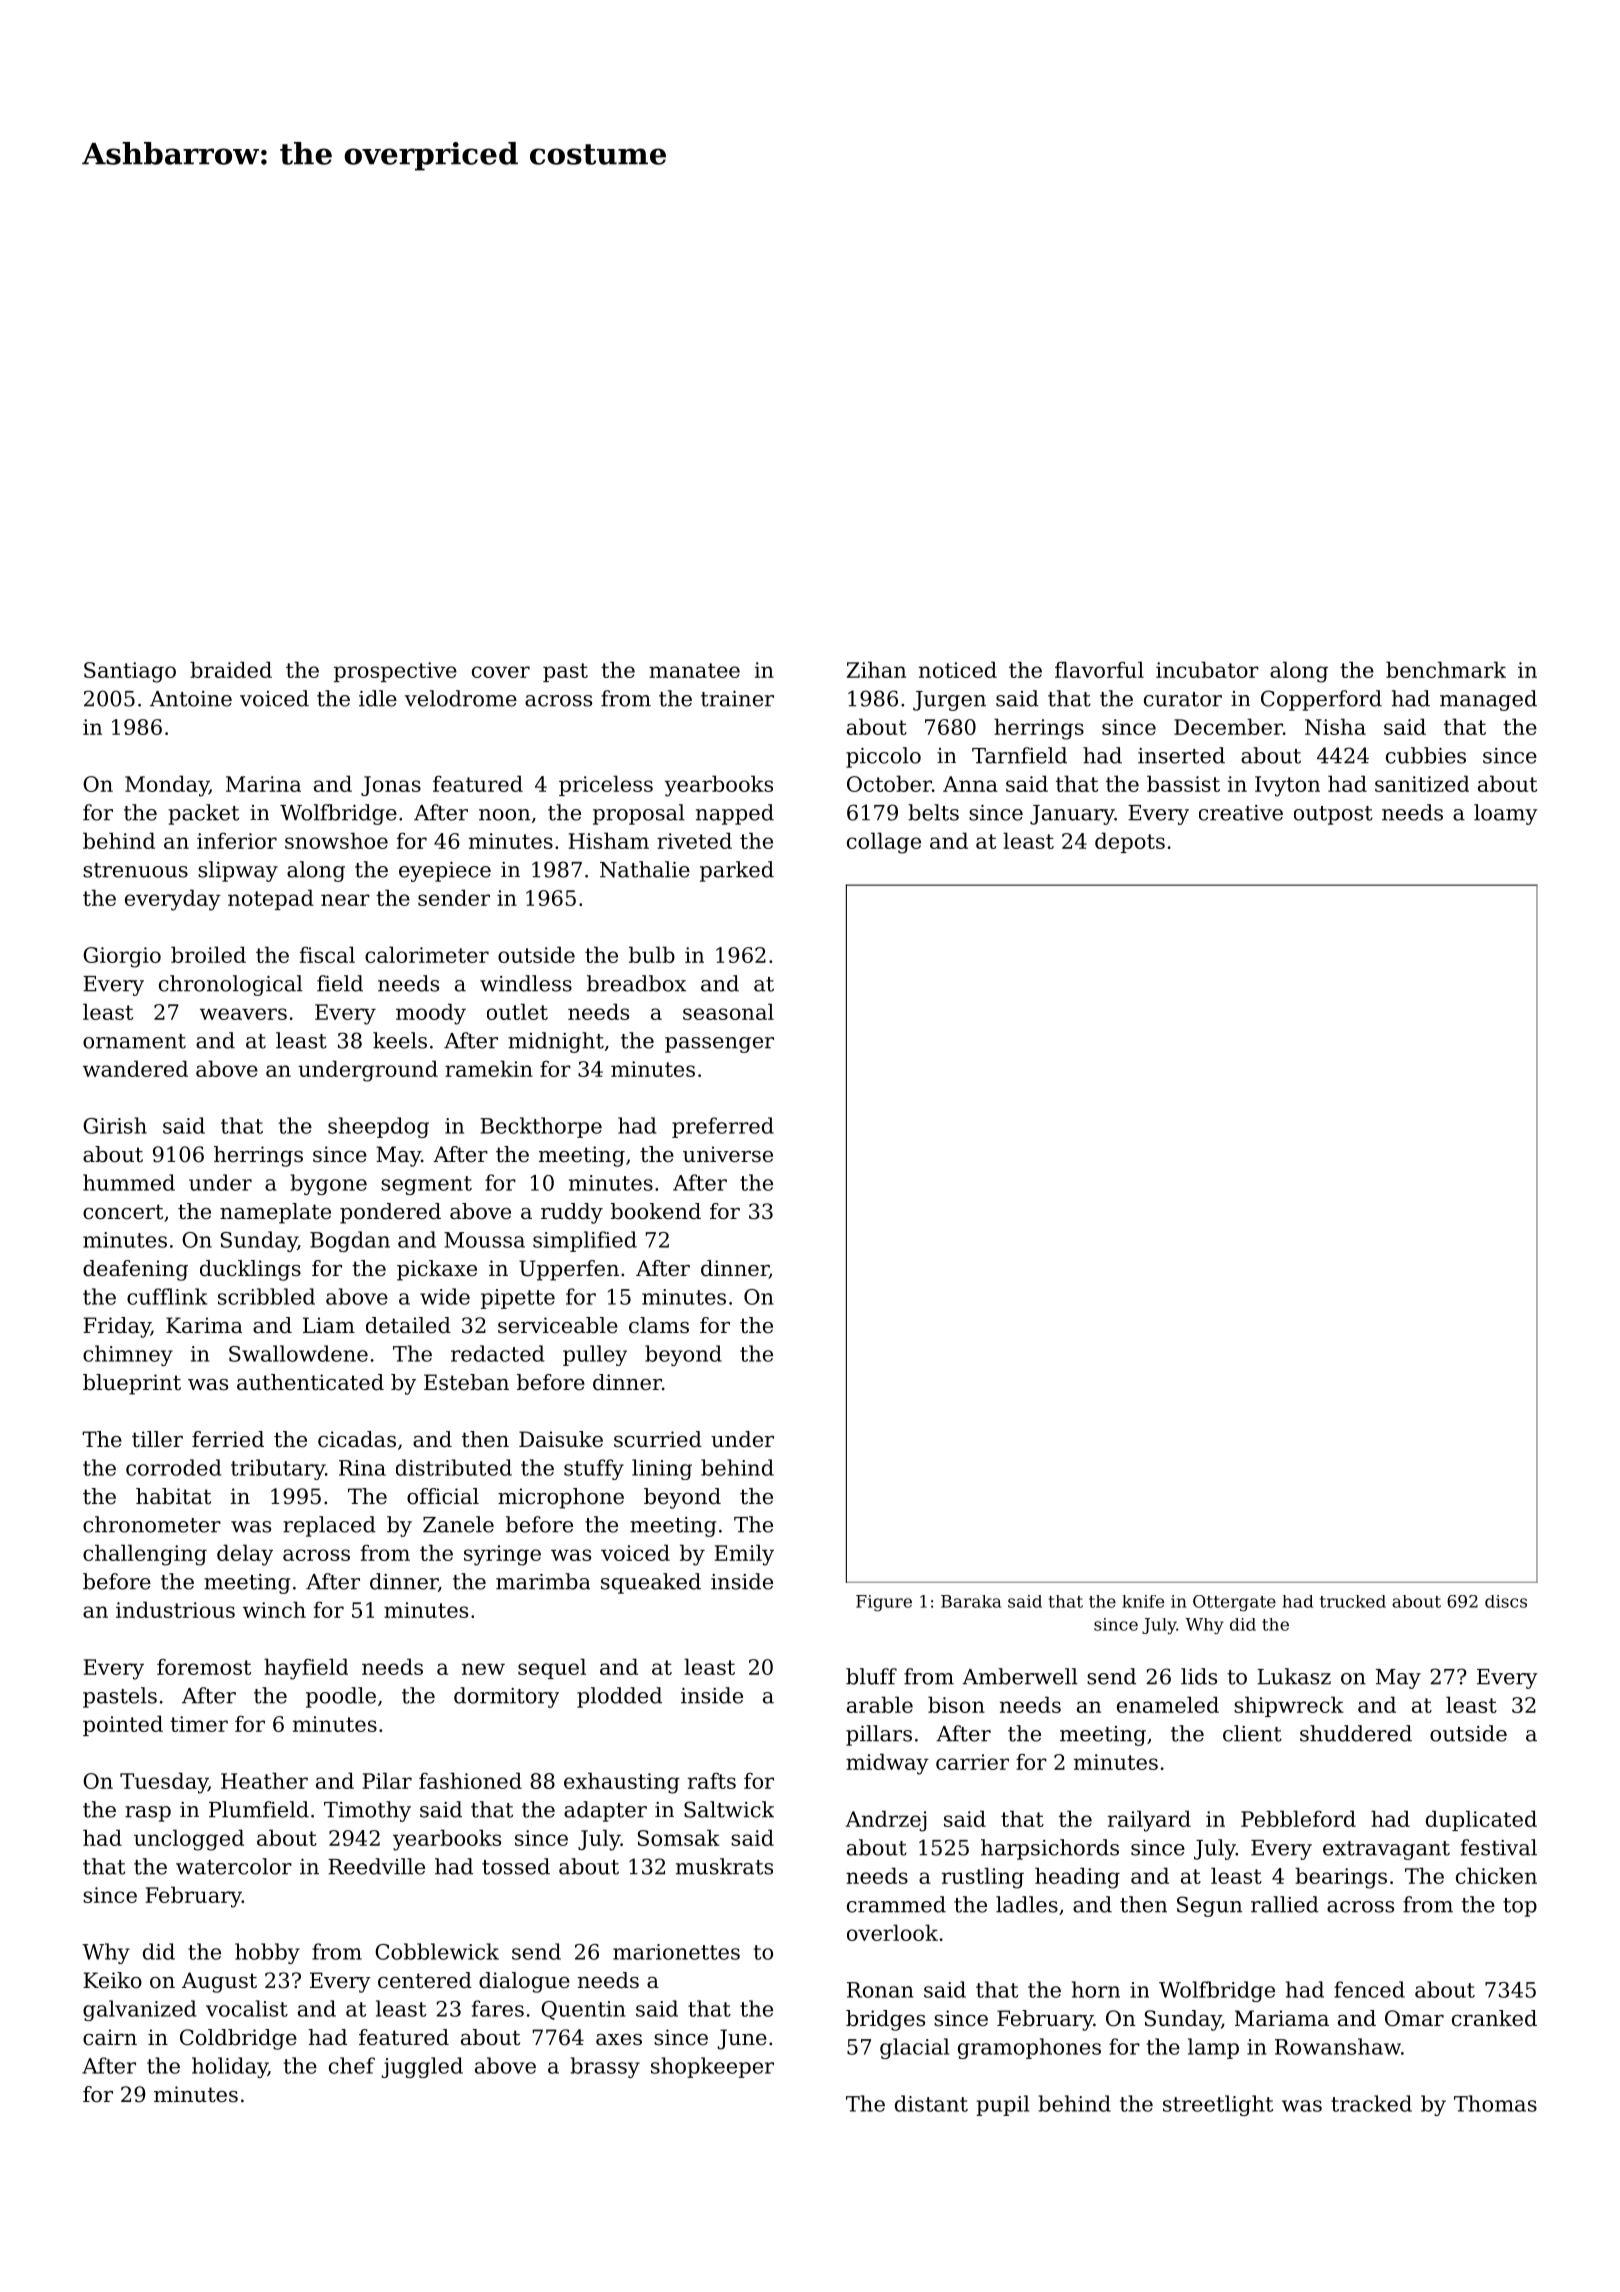 The height and width of the screenshot is (2292, 1620). Describe the element at coordinates (231, 669) in the screenshot. I see `braided` at that location.
